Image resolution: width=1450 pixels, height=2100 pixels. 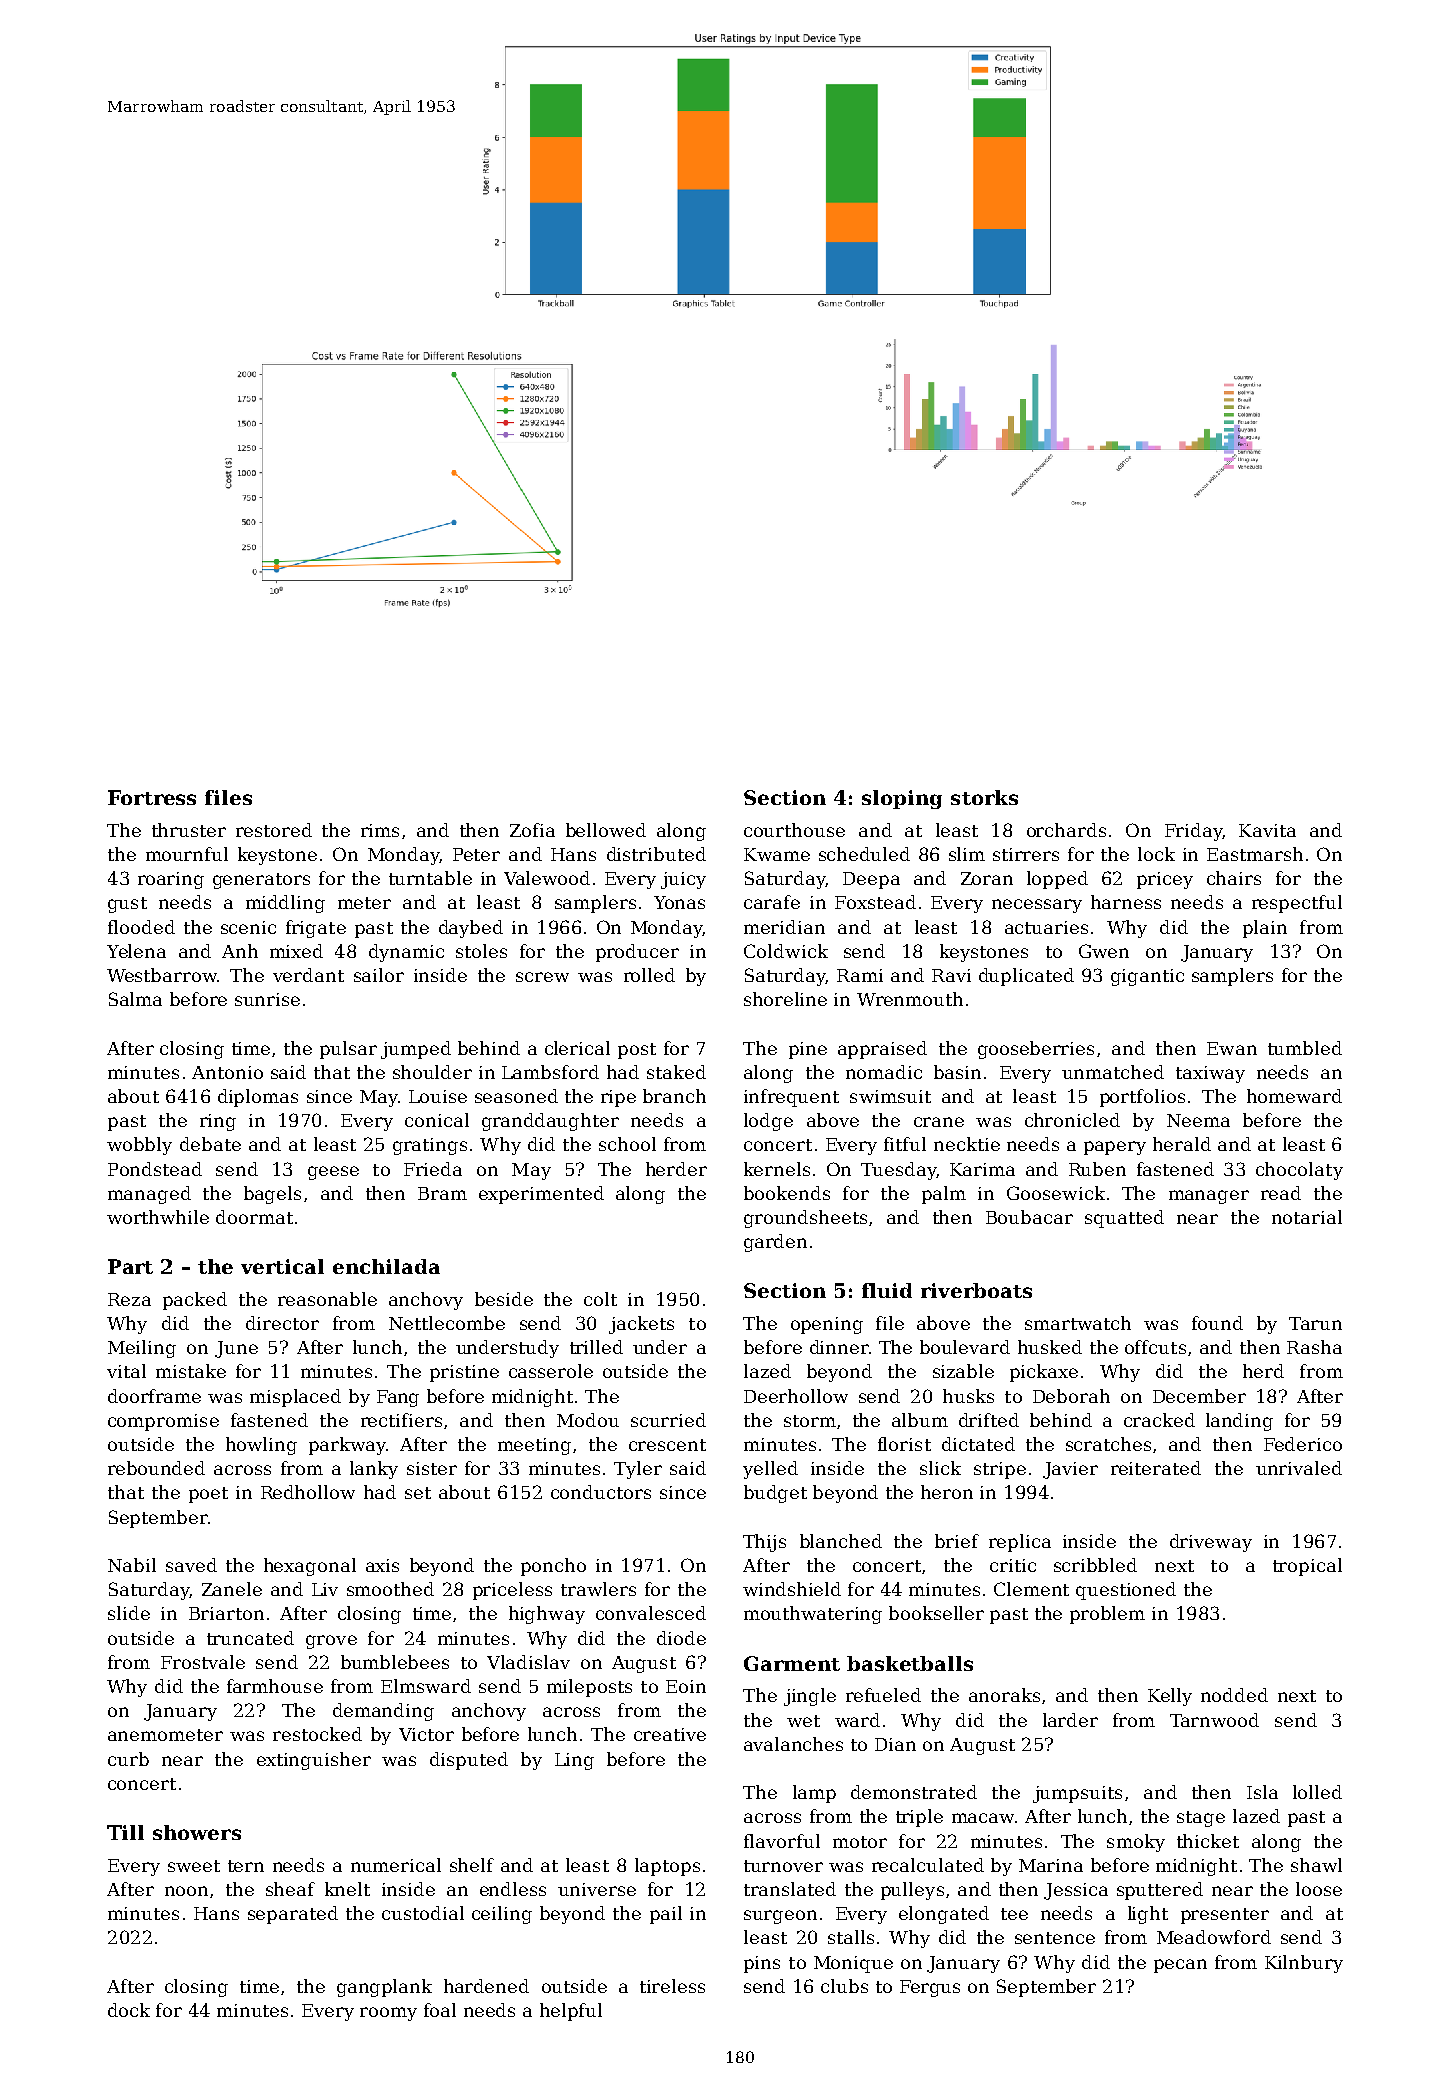 I want to click on Wrenmouth, so click(x=910, y=999).
